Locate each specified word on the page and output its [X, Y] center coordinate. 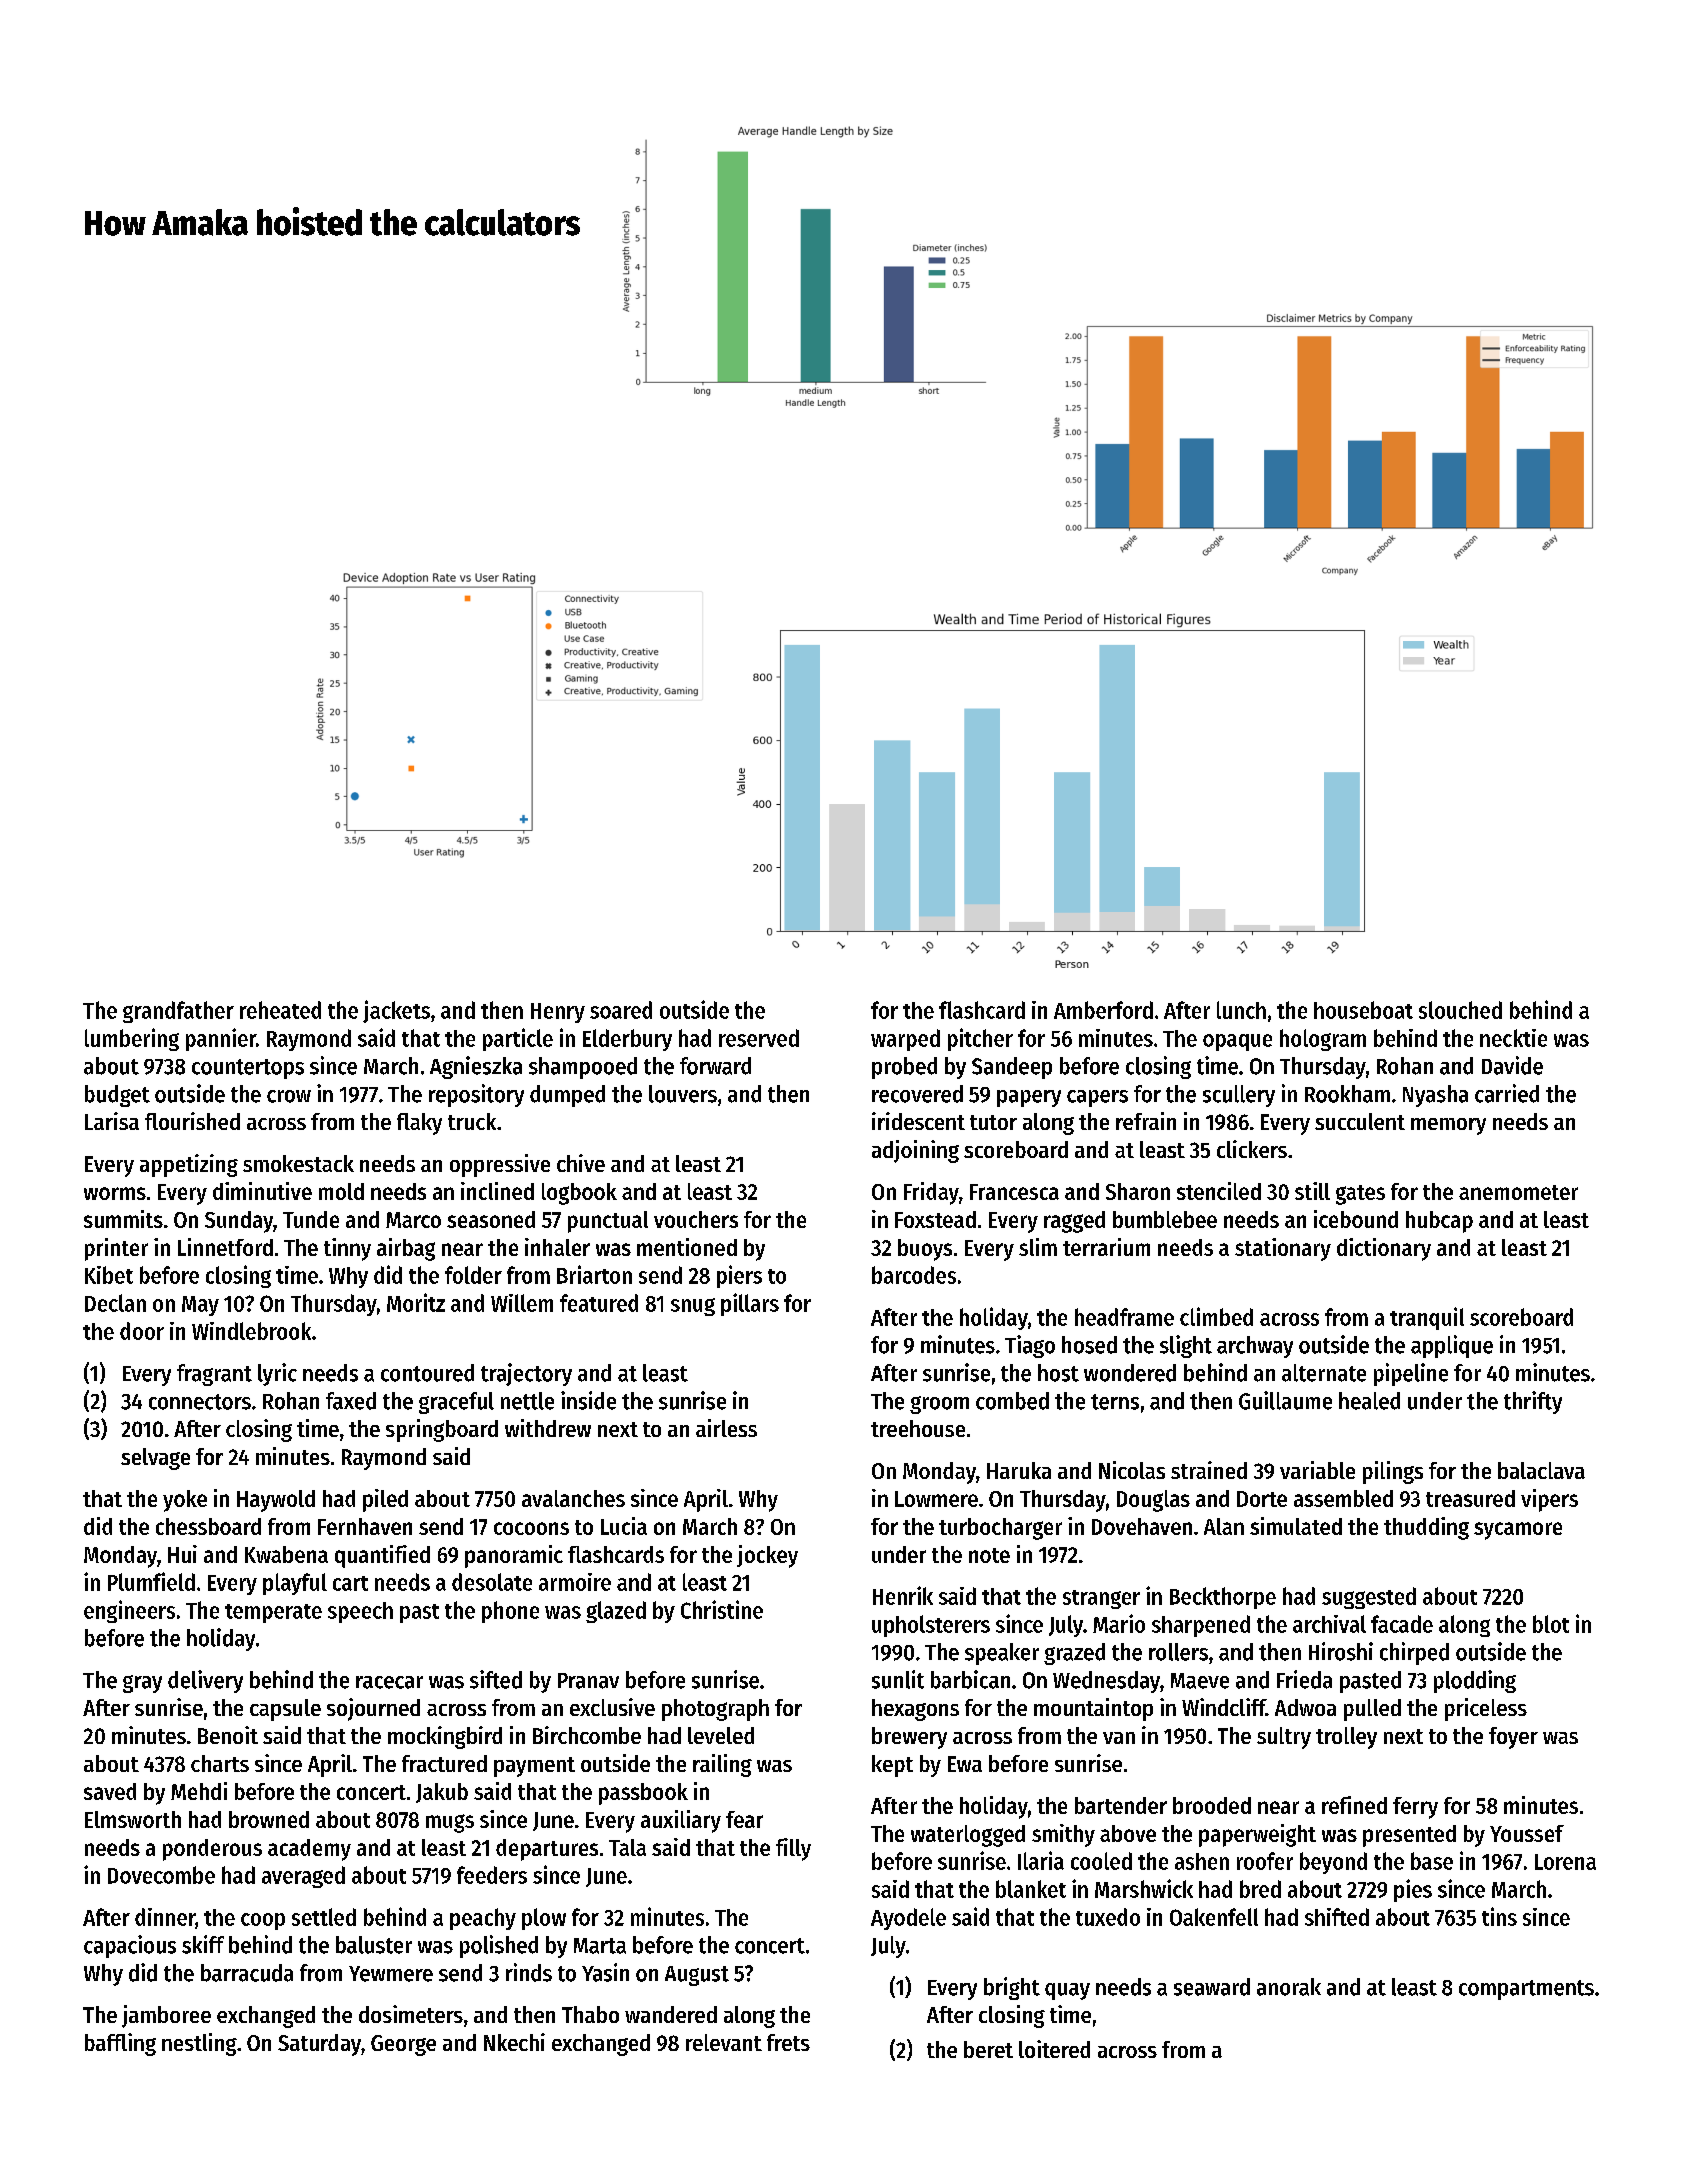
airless [726, 1428]
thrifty [1533, 1402]
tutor [993, 1122]
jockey [767, 1556]
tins [1499, 1916]
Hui [182, 1554]
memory [1448, 1126]
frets [788, 2042]
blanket [1031, 1889]
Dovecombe [161, 1875]
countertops [248, 1069]
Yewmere [391, 1974]
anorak [1289, 1987]
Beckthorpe [1223, 1598]
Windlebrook [251, 1331]
